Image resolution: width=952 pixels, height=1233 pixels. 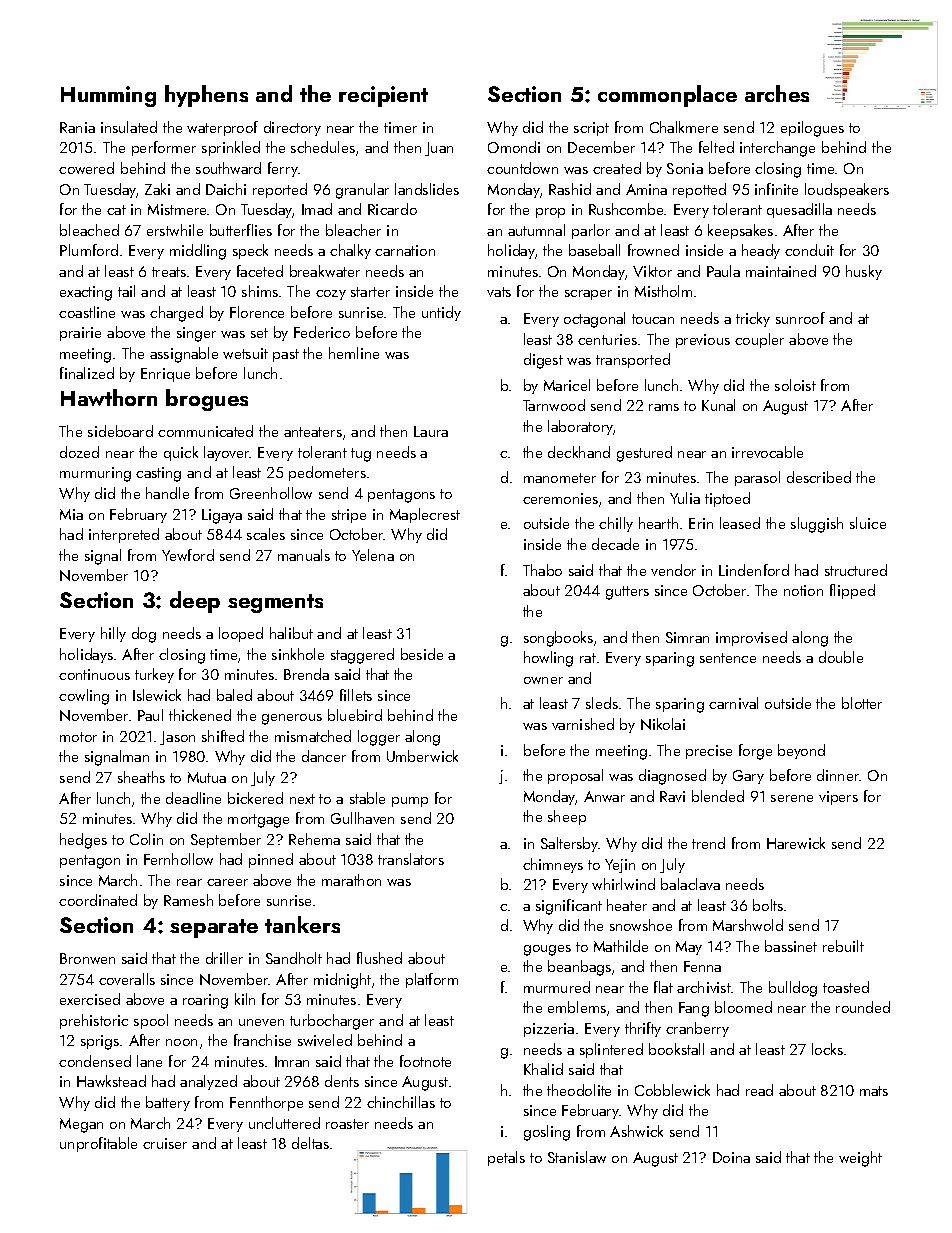 I want to click on pinned, so click(x=271, y=860).
